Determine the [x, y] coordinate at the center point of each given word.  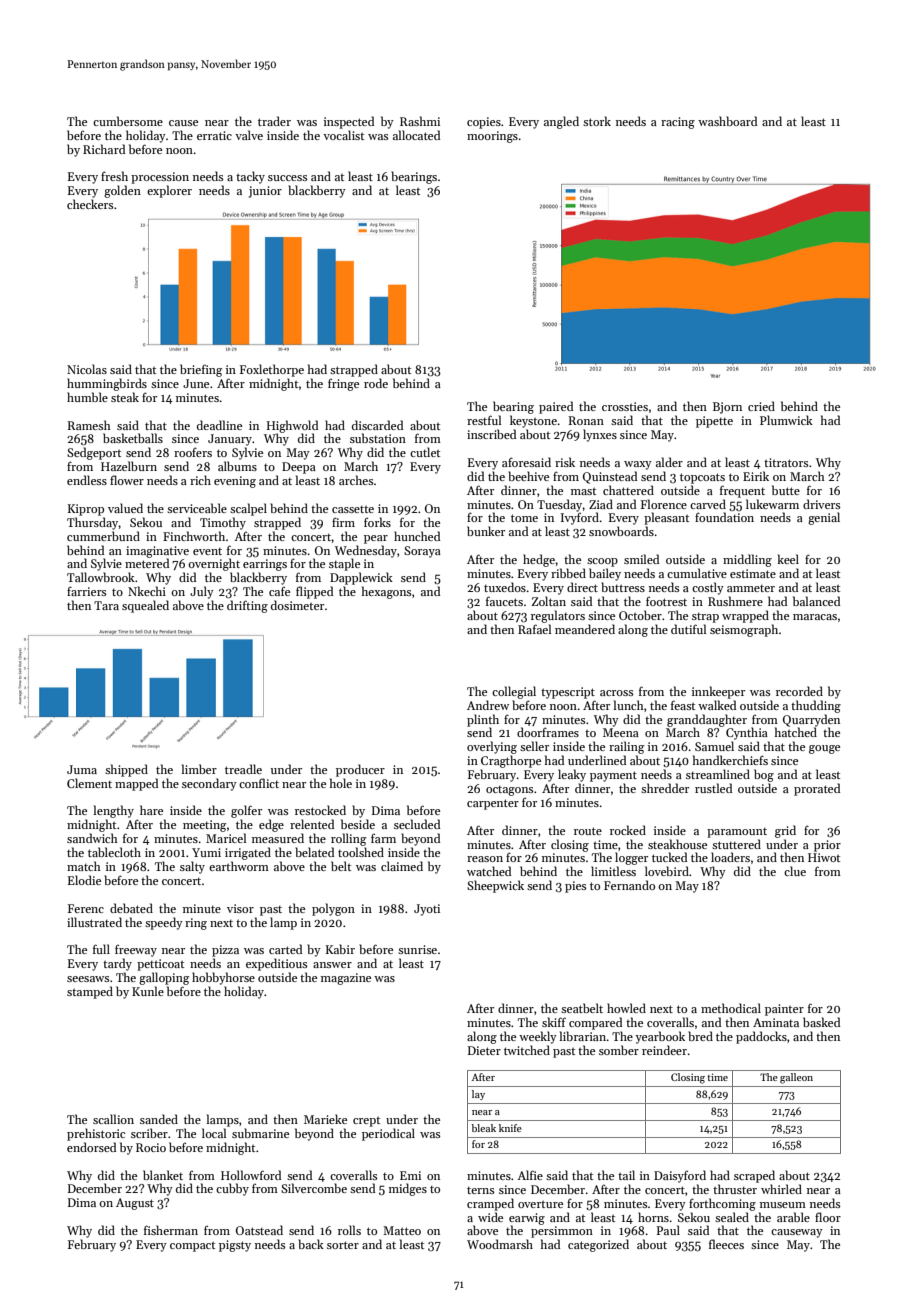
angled [561, 122]
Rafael [534, 629]
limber [199, 769]
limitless [613, 871]
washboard [727, 121]
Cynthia [747, 733]
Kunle [148, 991]
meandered [585, 629]
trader [274, 121]
